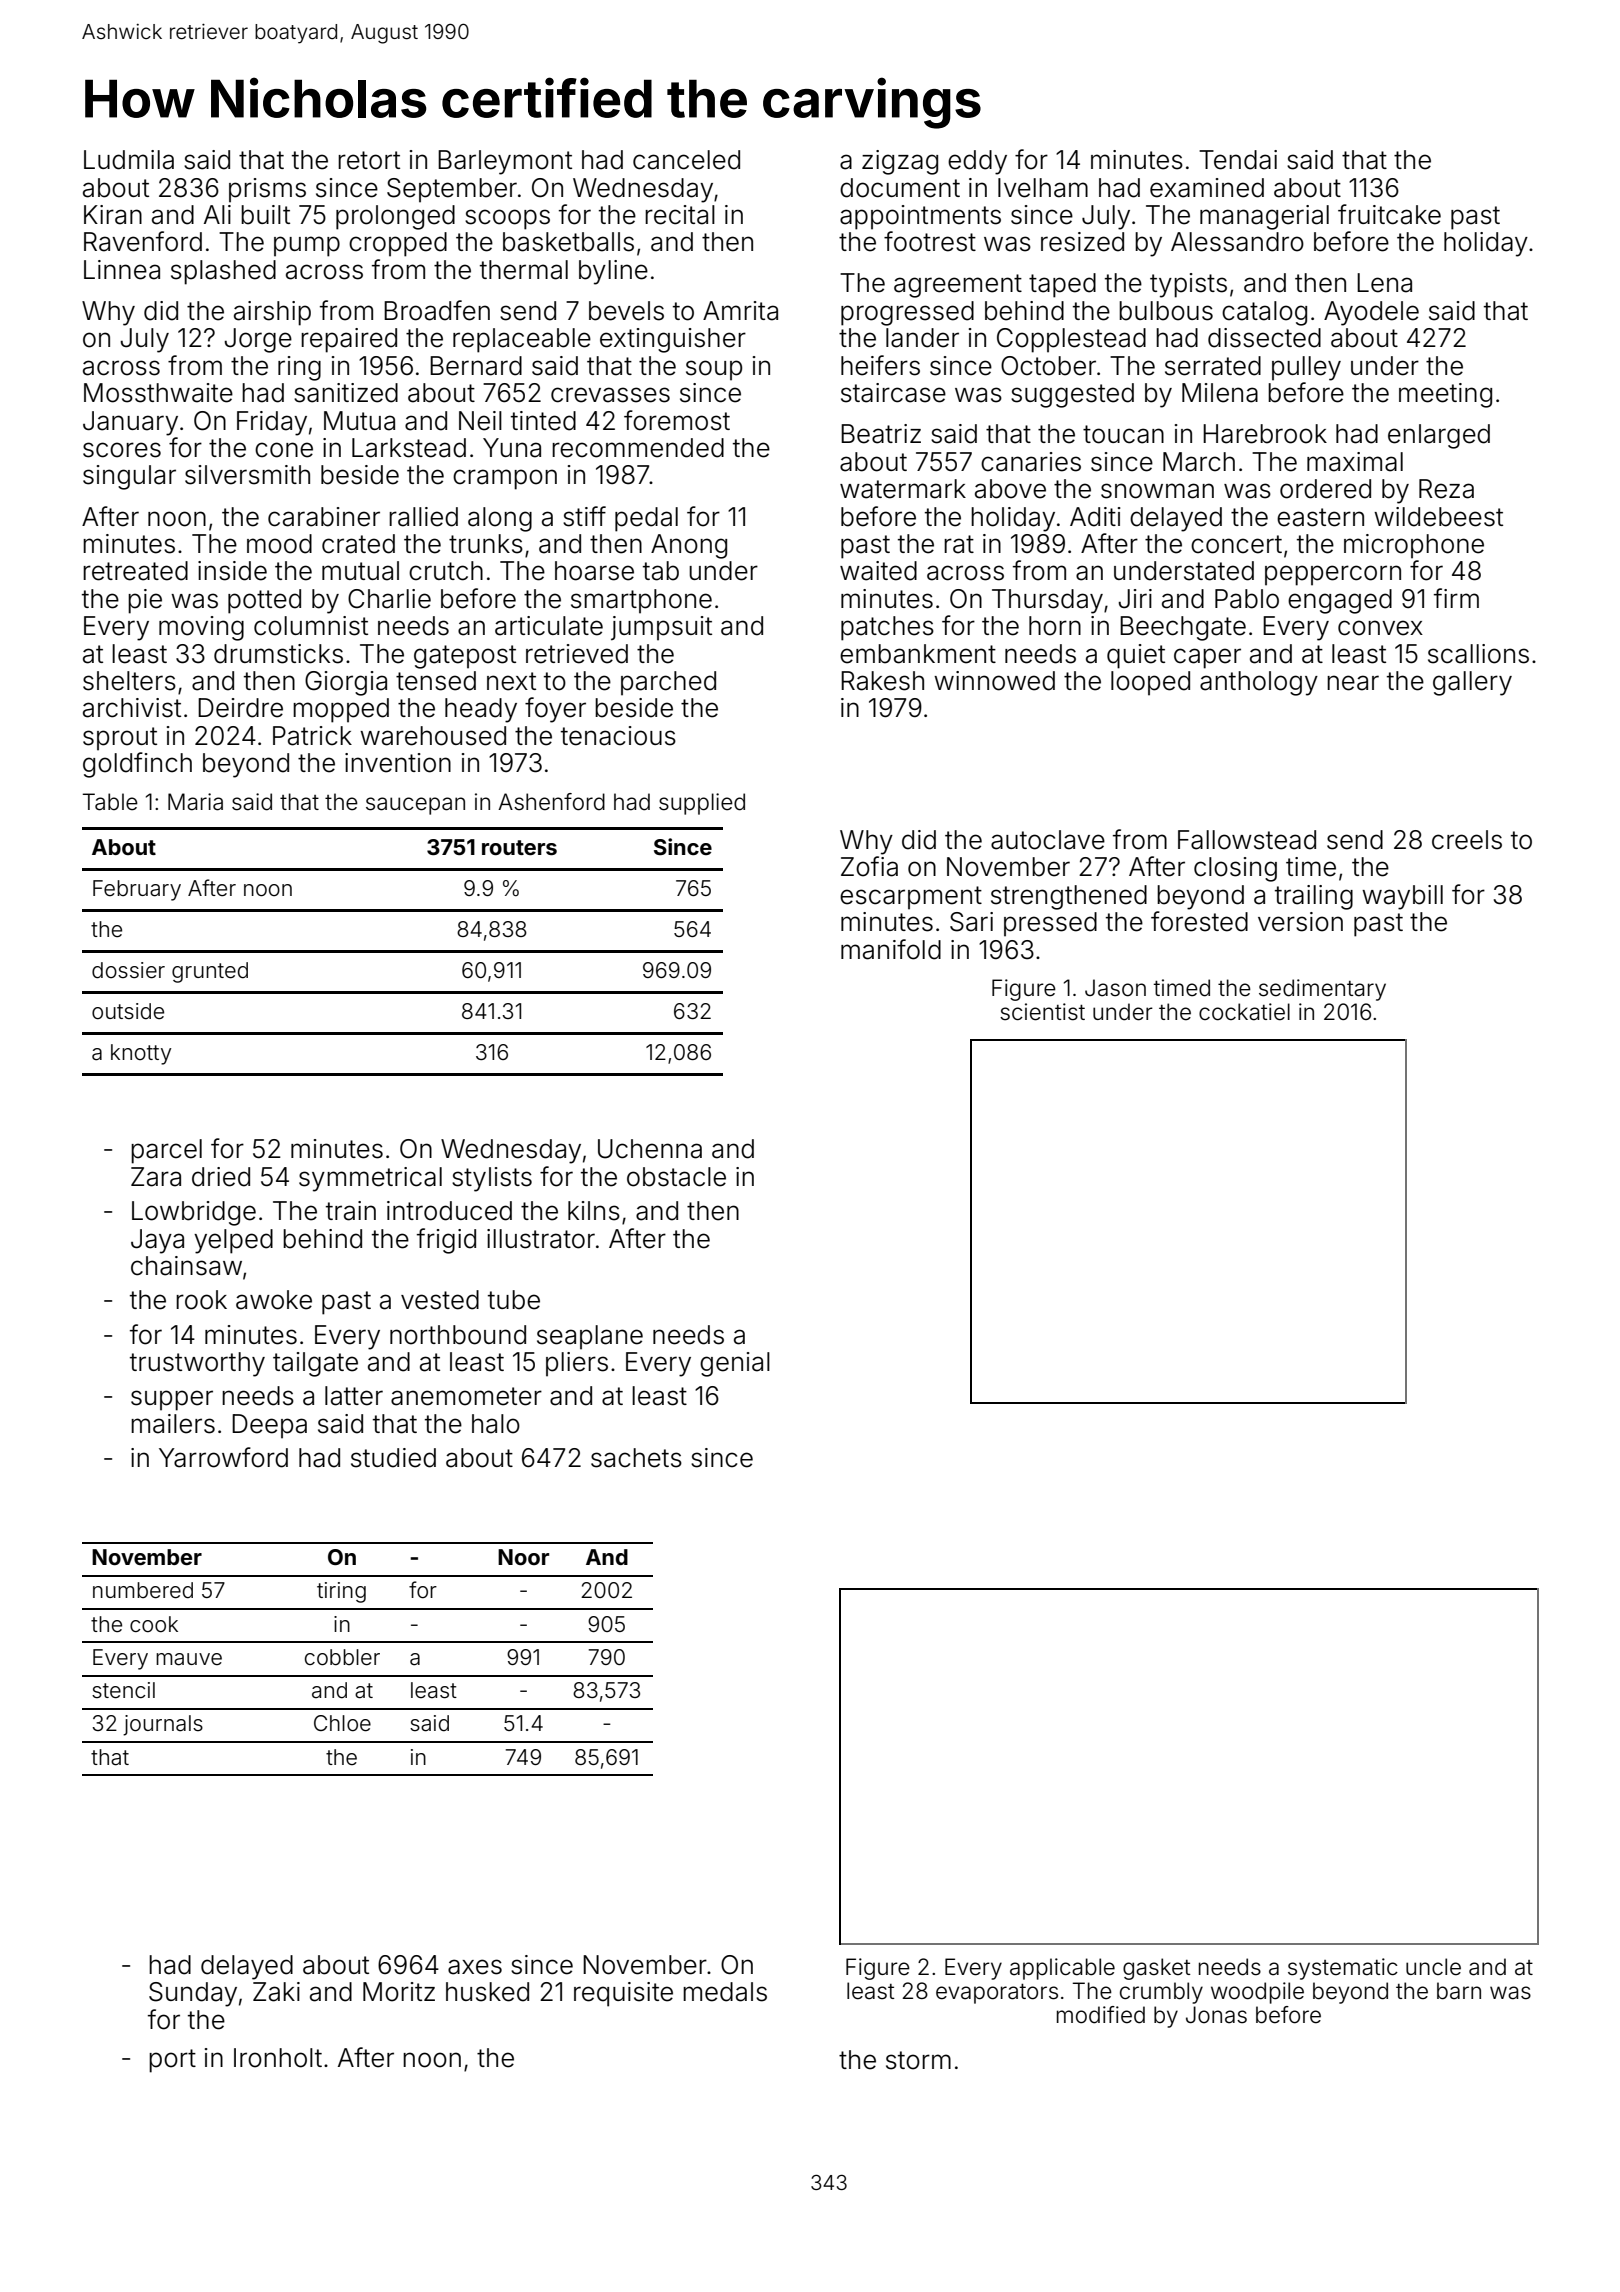  What do you see at coordinates (1244, 1012) in the screenshot?
I see `cockatiel` at bounding box center [1244, 1012].
